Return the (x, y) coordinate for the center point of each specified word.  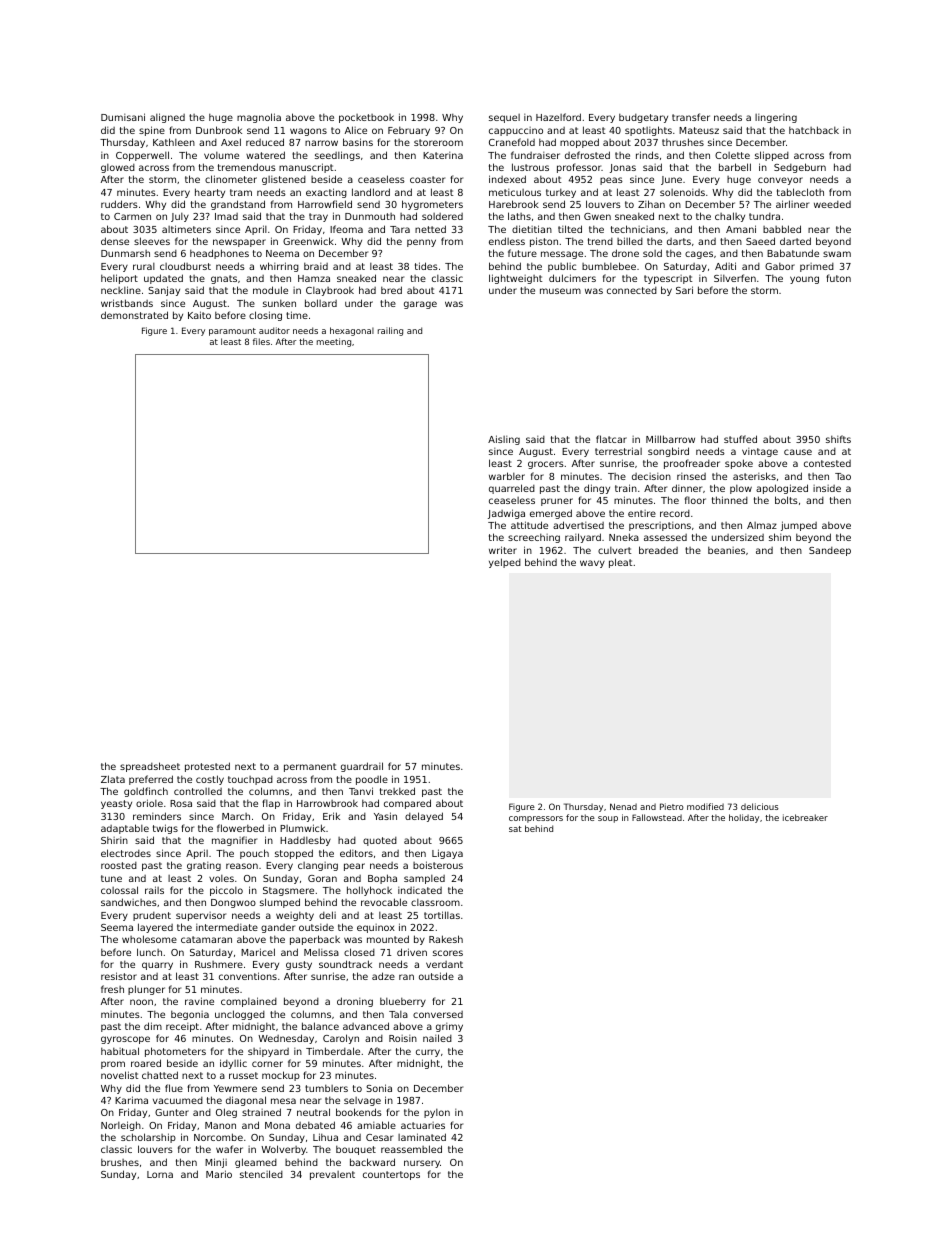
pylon (437, 1113)
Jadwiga (506, 514)
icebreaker (805, 817)
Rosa (181, 803)
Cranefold (512, 142)
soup (608, 819)
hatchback (814, 130)
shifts (838, 439)
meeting (334, 342)
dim (153, 1026)
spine (152, 131)
